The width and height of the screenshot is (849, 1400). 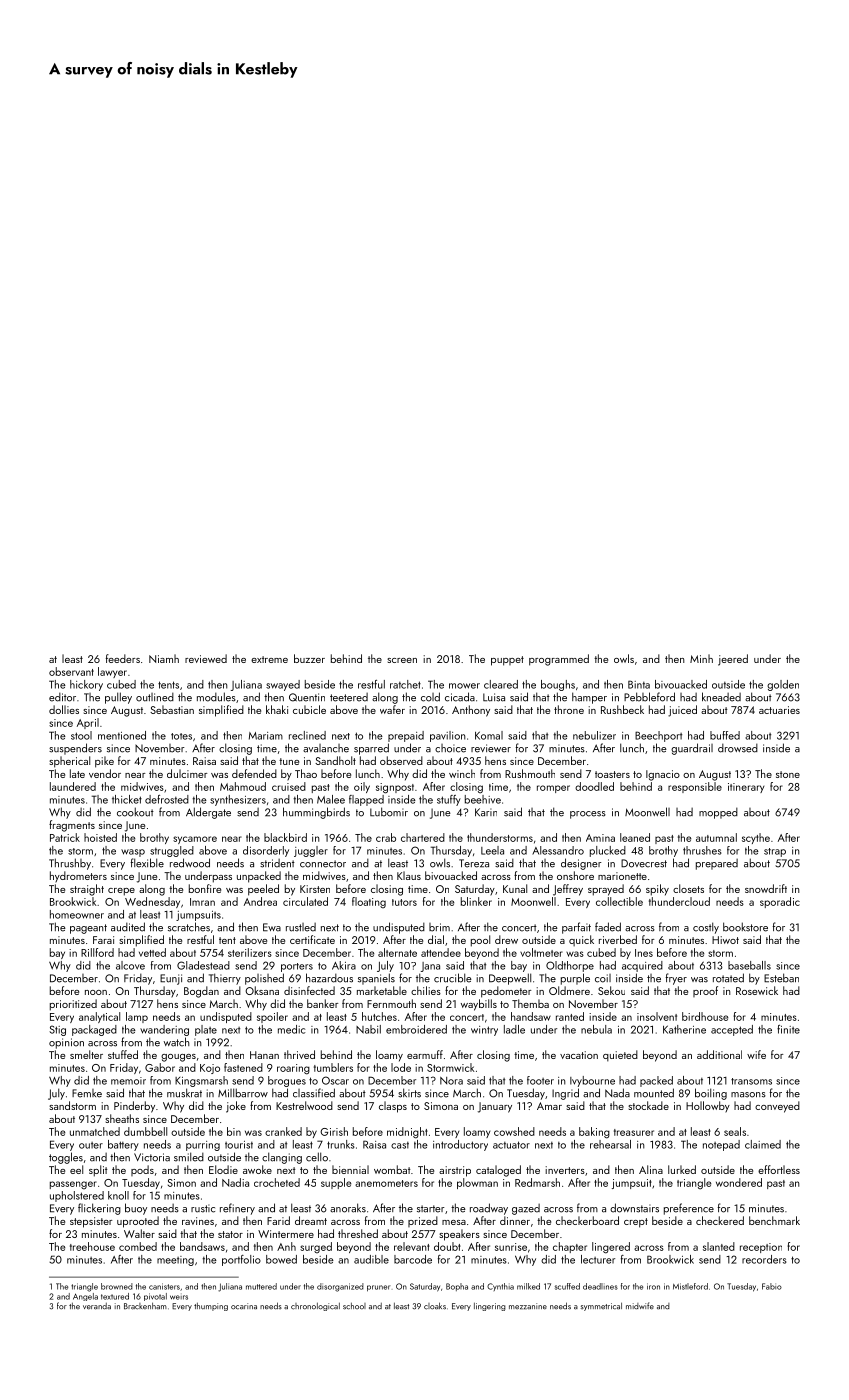 I want to click on chronological, so click(x=315, y=1307).
